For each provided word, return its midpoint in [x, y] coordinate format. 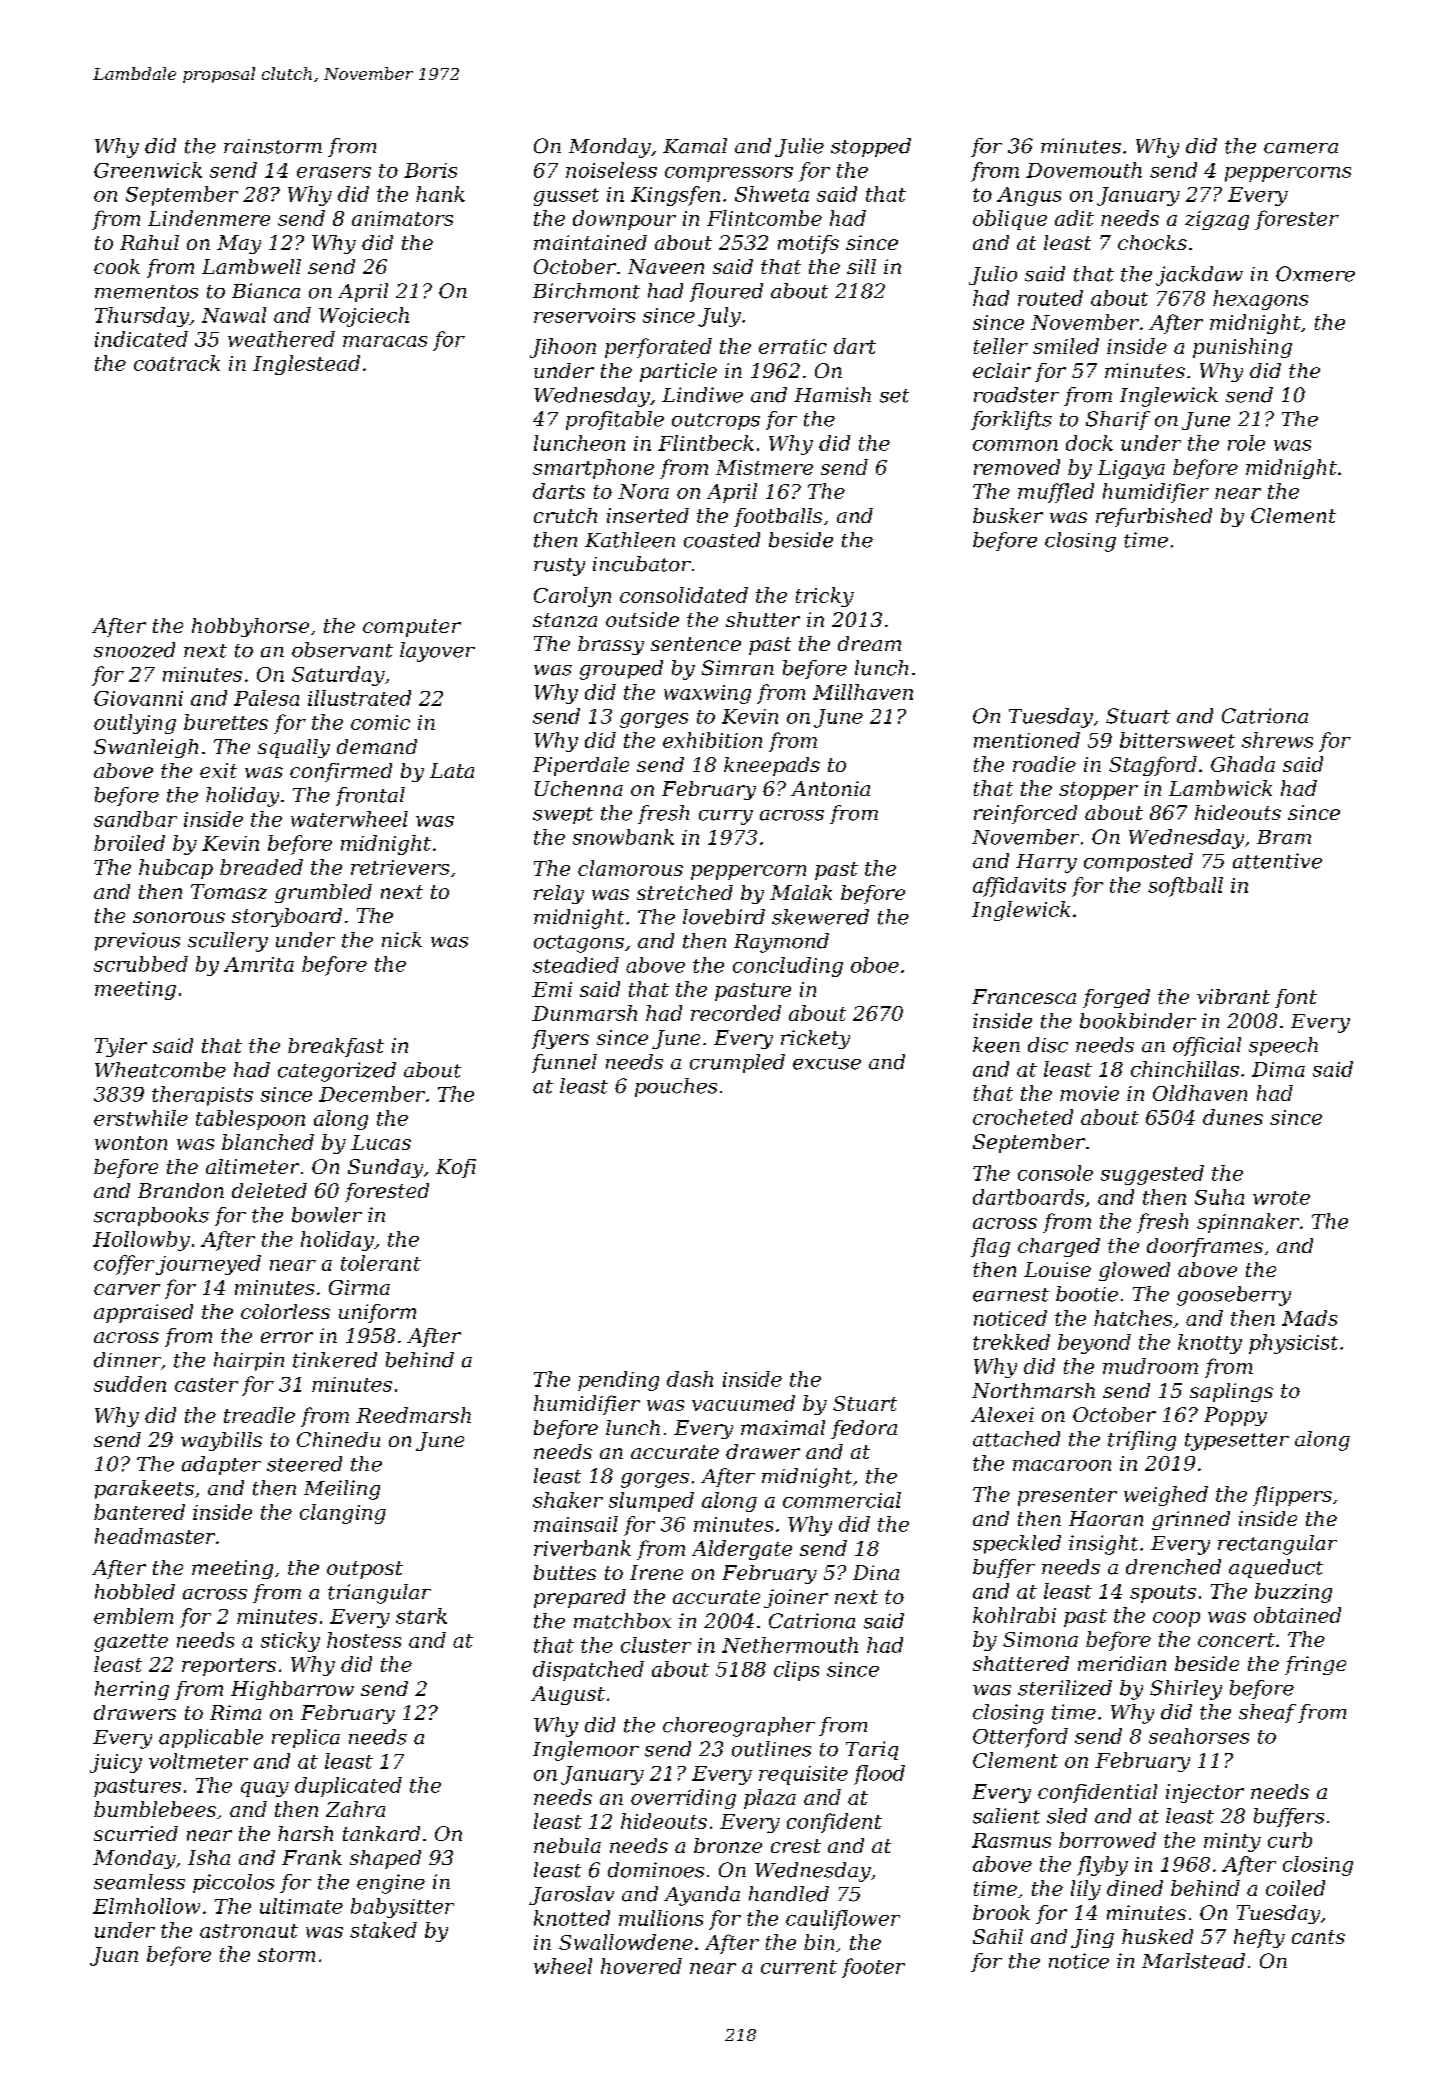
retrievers [400, 867]
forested [387, 1192]
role [1246, 443]
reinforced [1025, 814]
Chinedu [338, 1439]
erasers [334, 172]
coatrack [177, 363]
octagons [579, 944]
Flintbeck [706, 443]
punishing [1242, 348]
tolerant [381, 1263]
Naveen [666, 266]
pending [618, 1381]
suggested [1152, 1175]
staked [383, 1930]
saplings [1231, 1392]
